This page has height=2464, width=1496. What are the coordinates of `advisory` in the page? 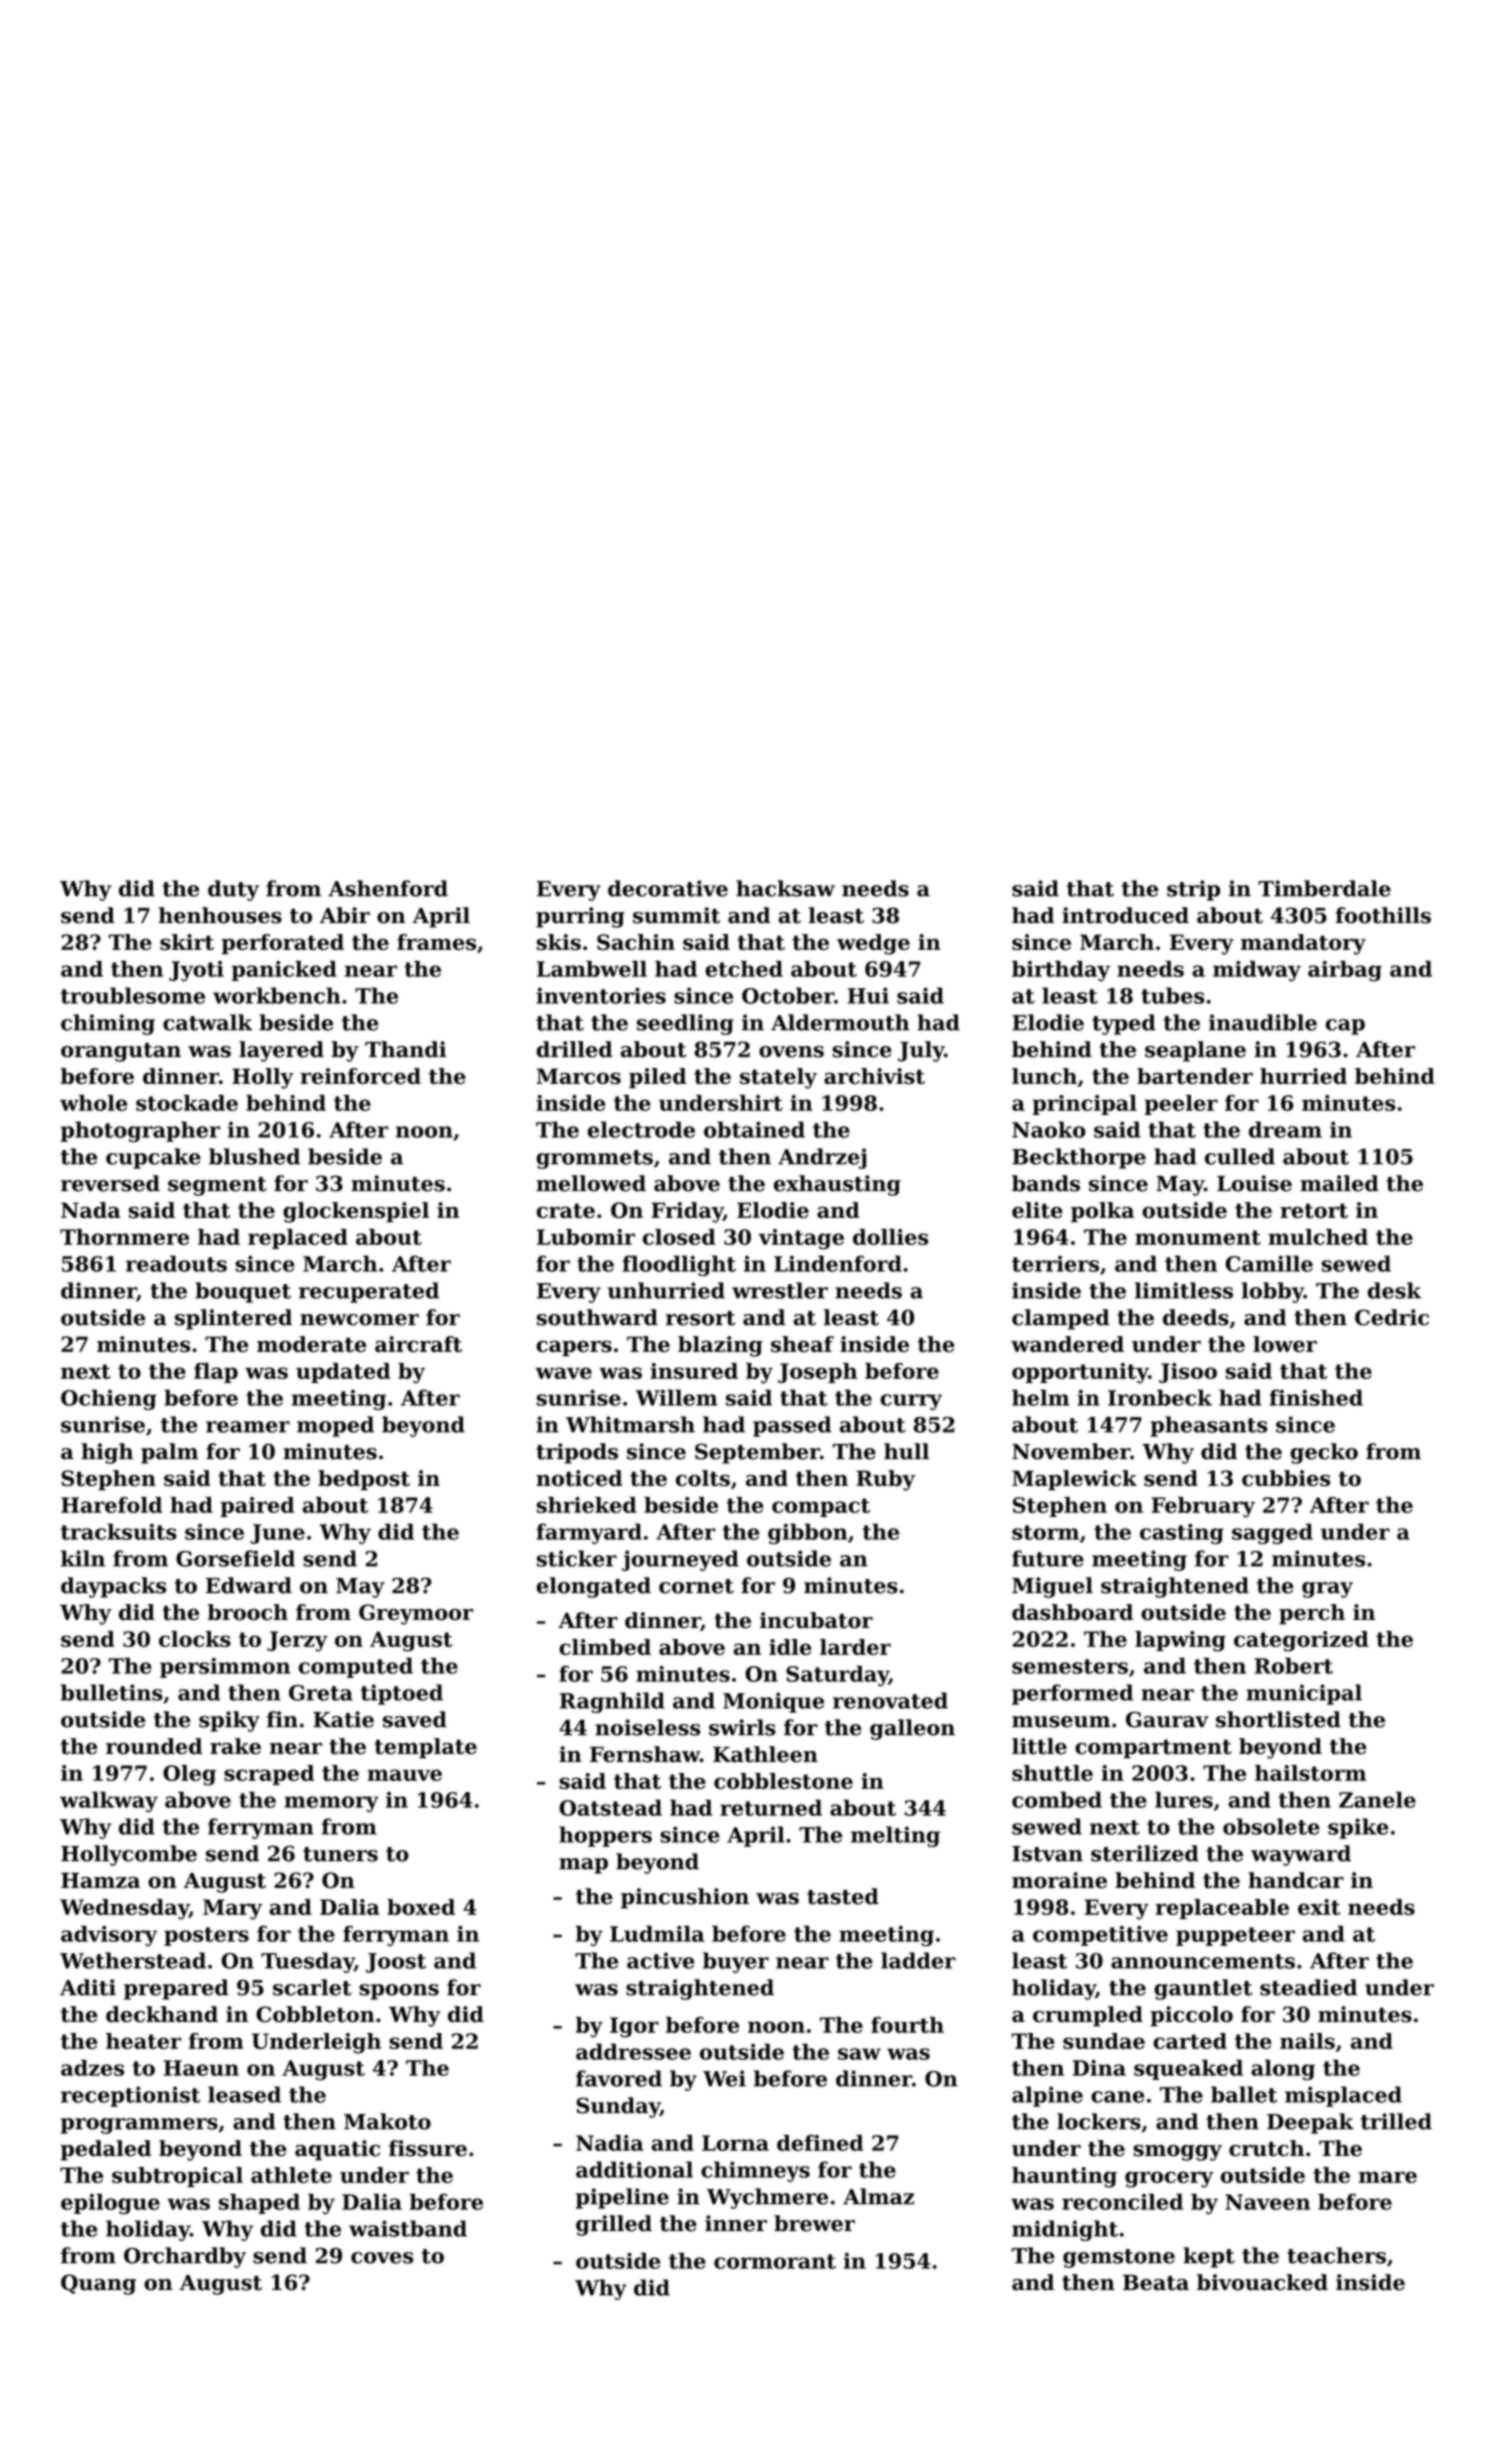 It's located at (109, 1935).
